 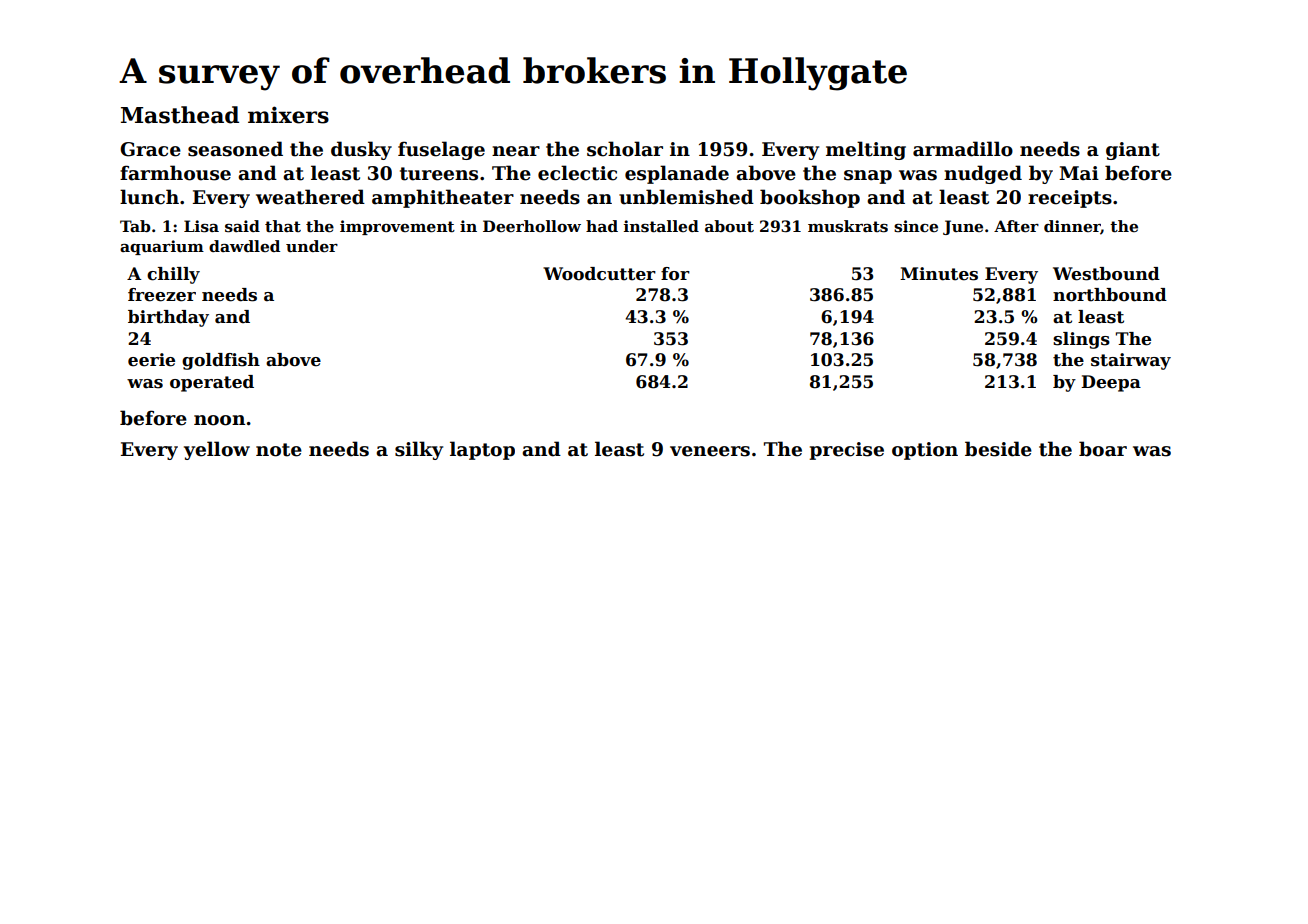 What do you see at coordinates (162, 247) in the page?
I see `aquarium` at bounding box center [162, 247].
